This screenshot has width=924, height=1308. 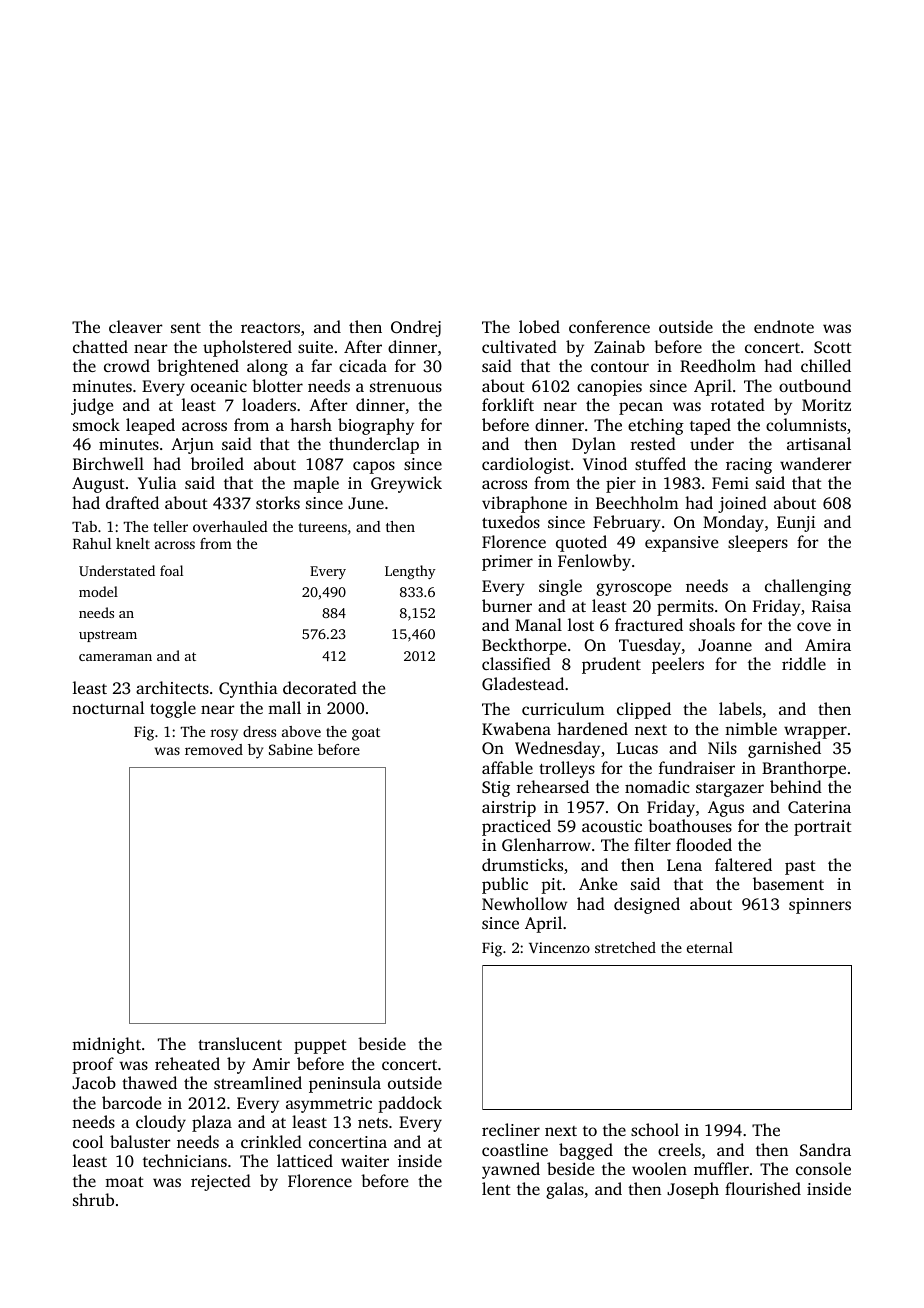 I want to click on recliner, so click(x=511, y=1129).
